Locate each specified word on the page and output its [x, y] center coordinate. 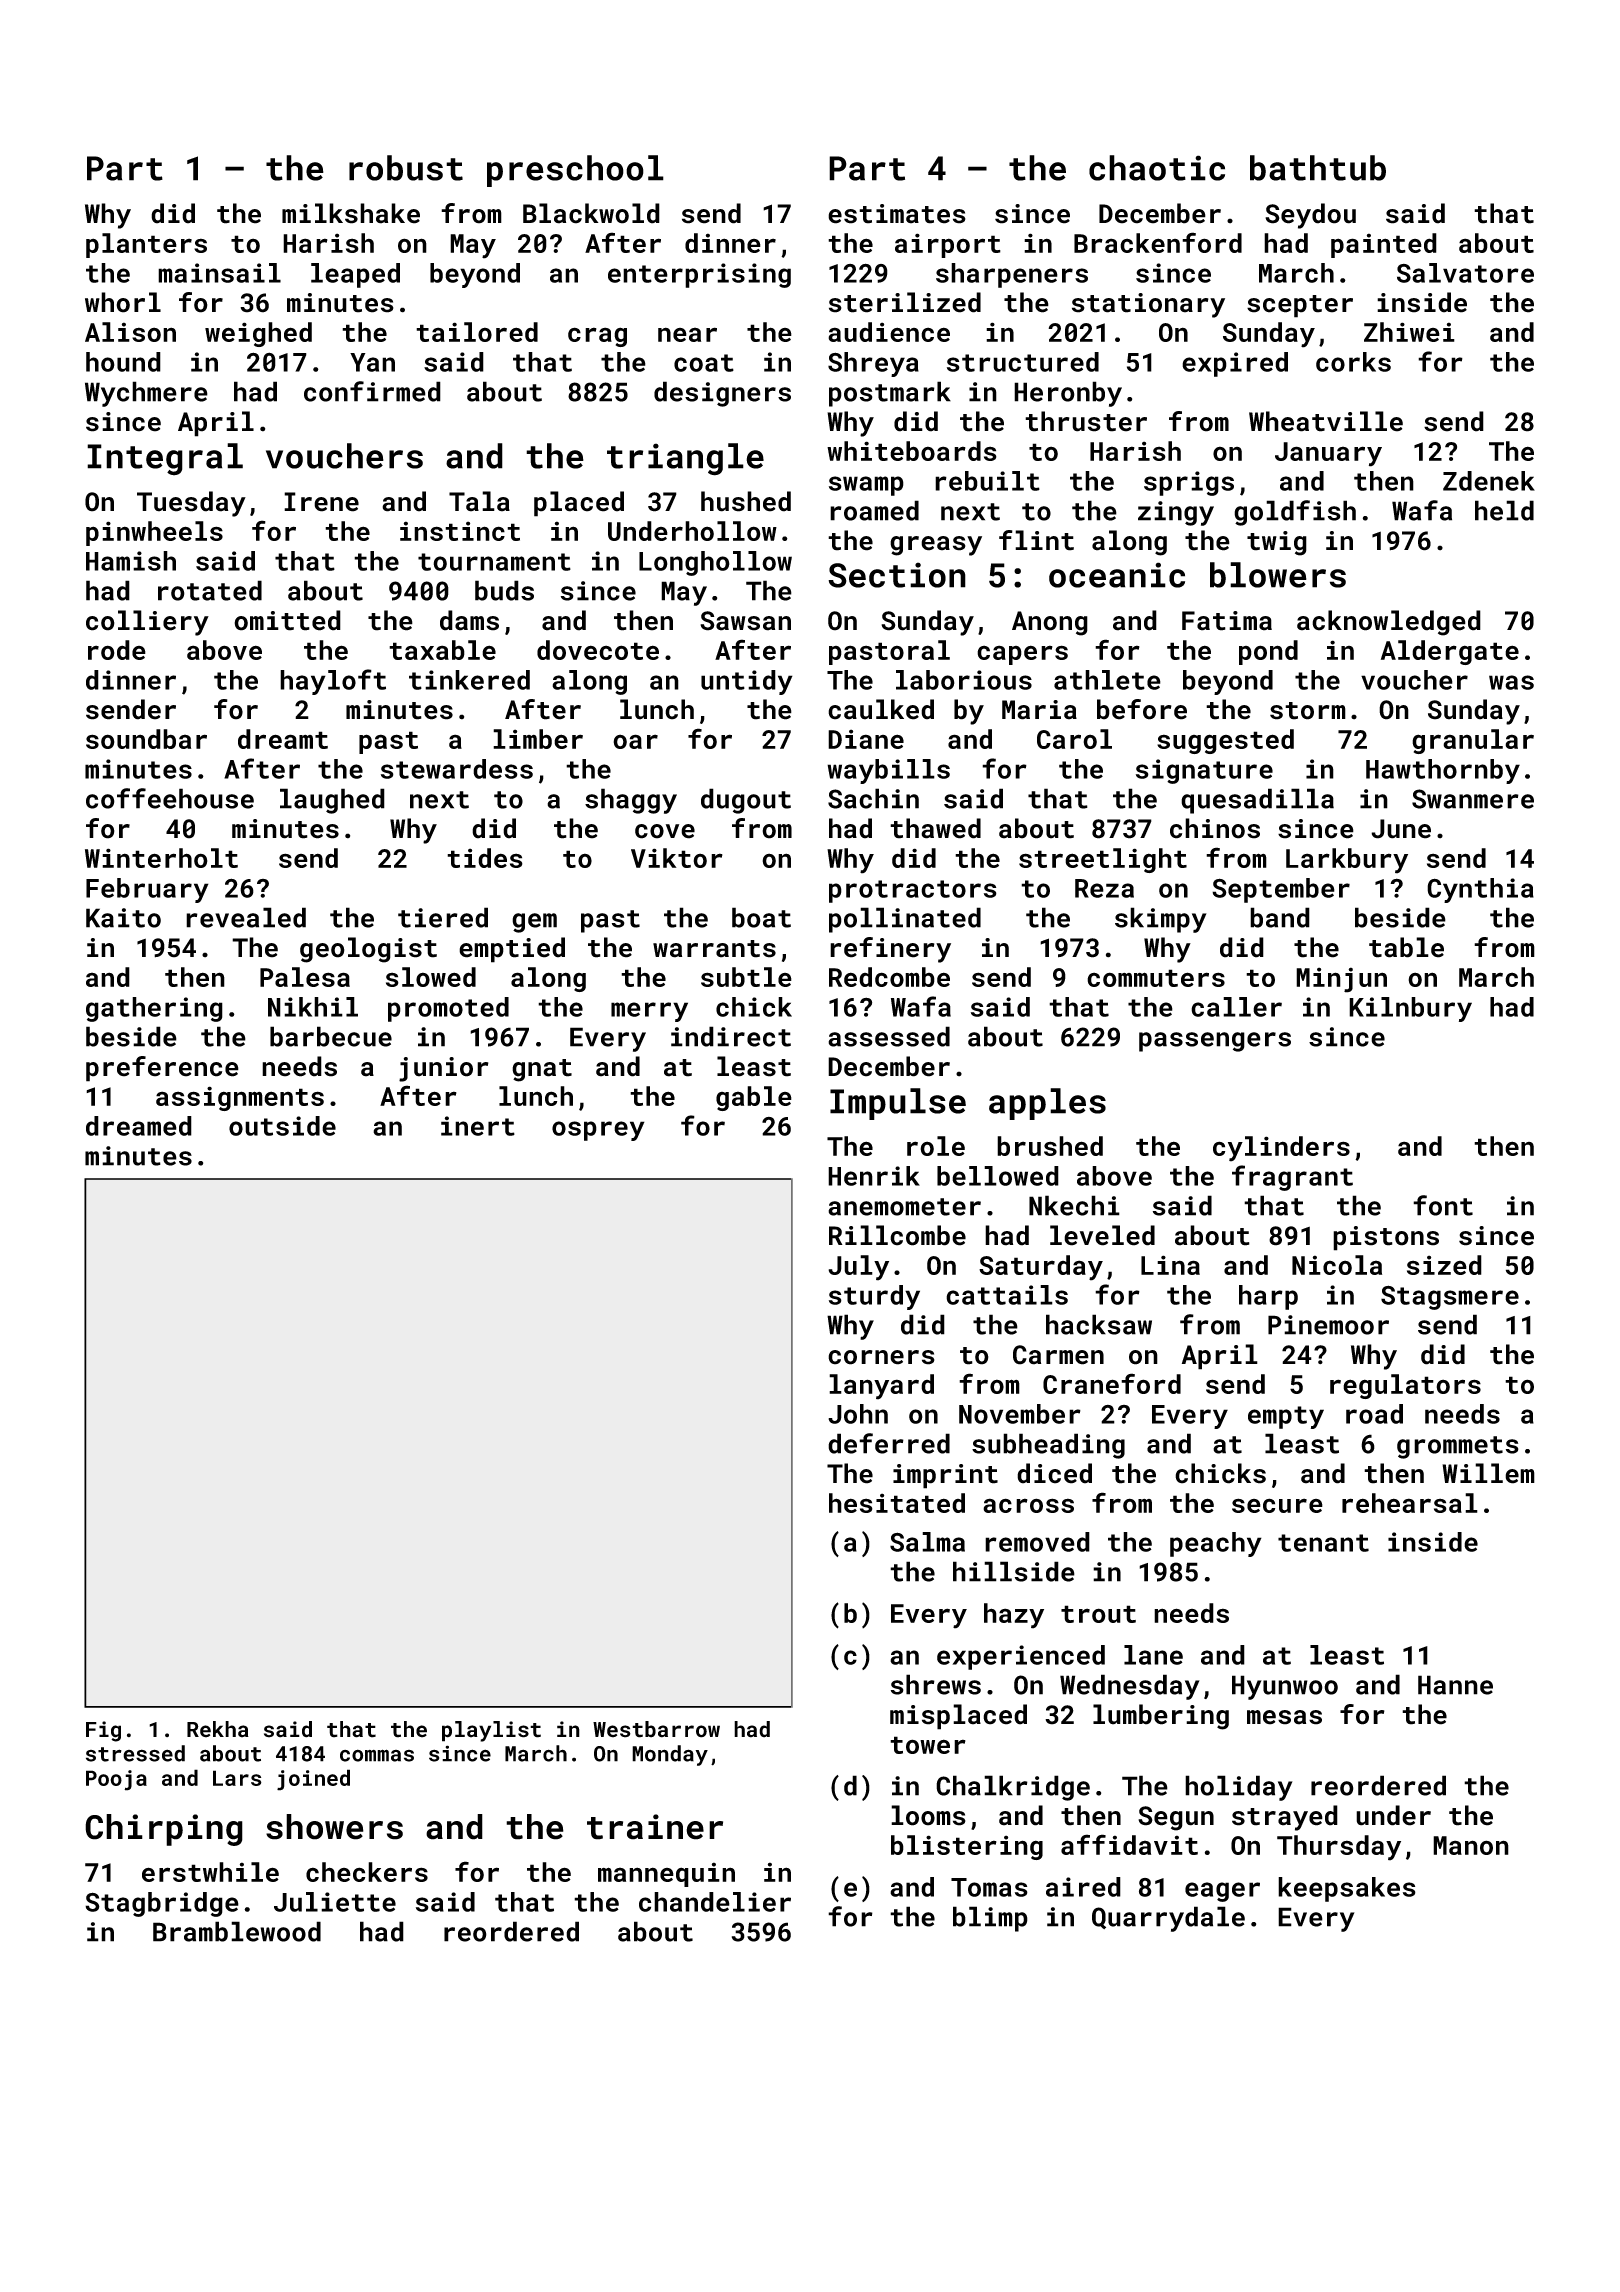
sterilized [905, 302]
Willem [1488, 1473]
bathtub [1318, 168]
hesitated [897, 1503]
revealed [246, 917]
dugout [746, 801]
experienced [1021, 1657]
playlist [491, 1731]
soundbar [146, 739]
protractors [913, 891]
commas [377, 1755]
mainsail [219, 273]
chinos [1215, 828]
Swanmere [1473, 799]
